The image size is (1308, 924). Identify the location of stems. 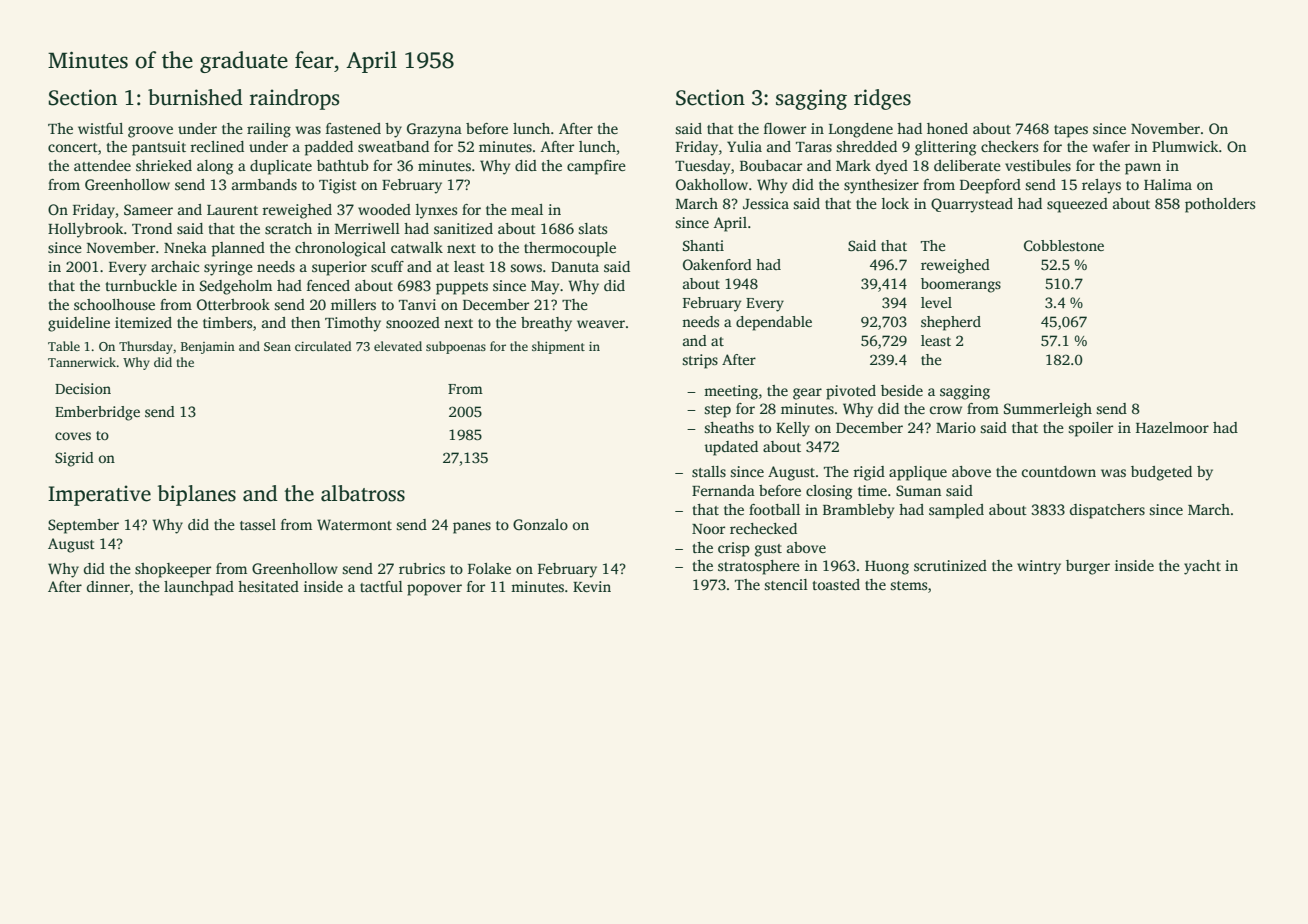
(908, 585).
